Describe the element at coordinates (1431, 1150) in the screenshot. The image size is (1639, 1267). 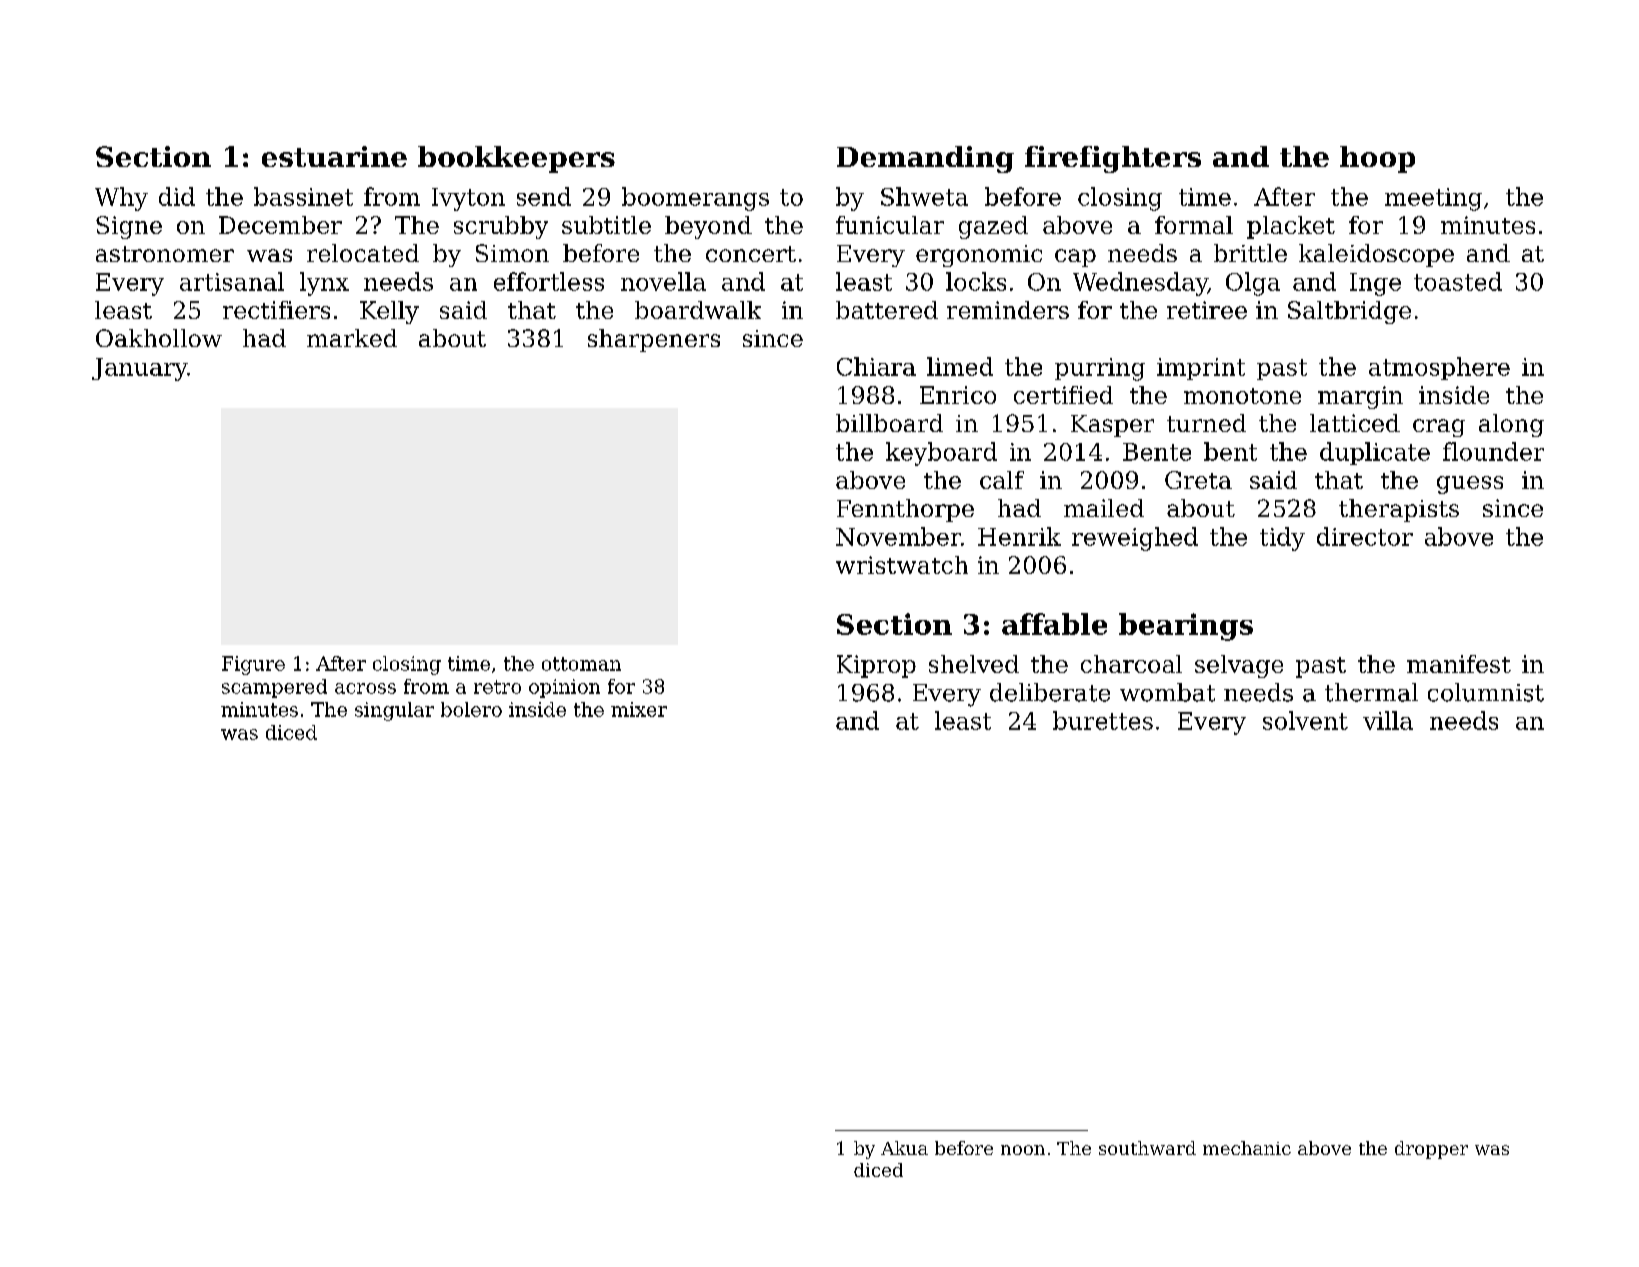
I see `dropper` at that location.
